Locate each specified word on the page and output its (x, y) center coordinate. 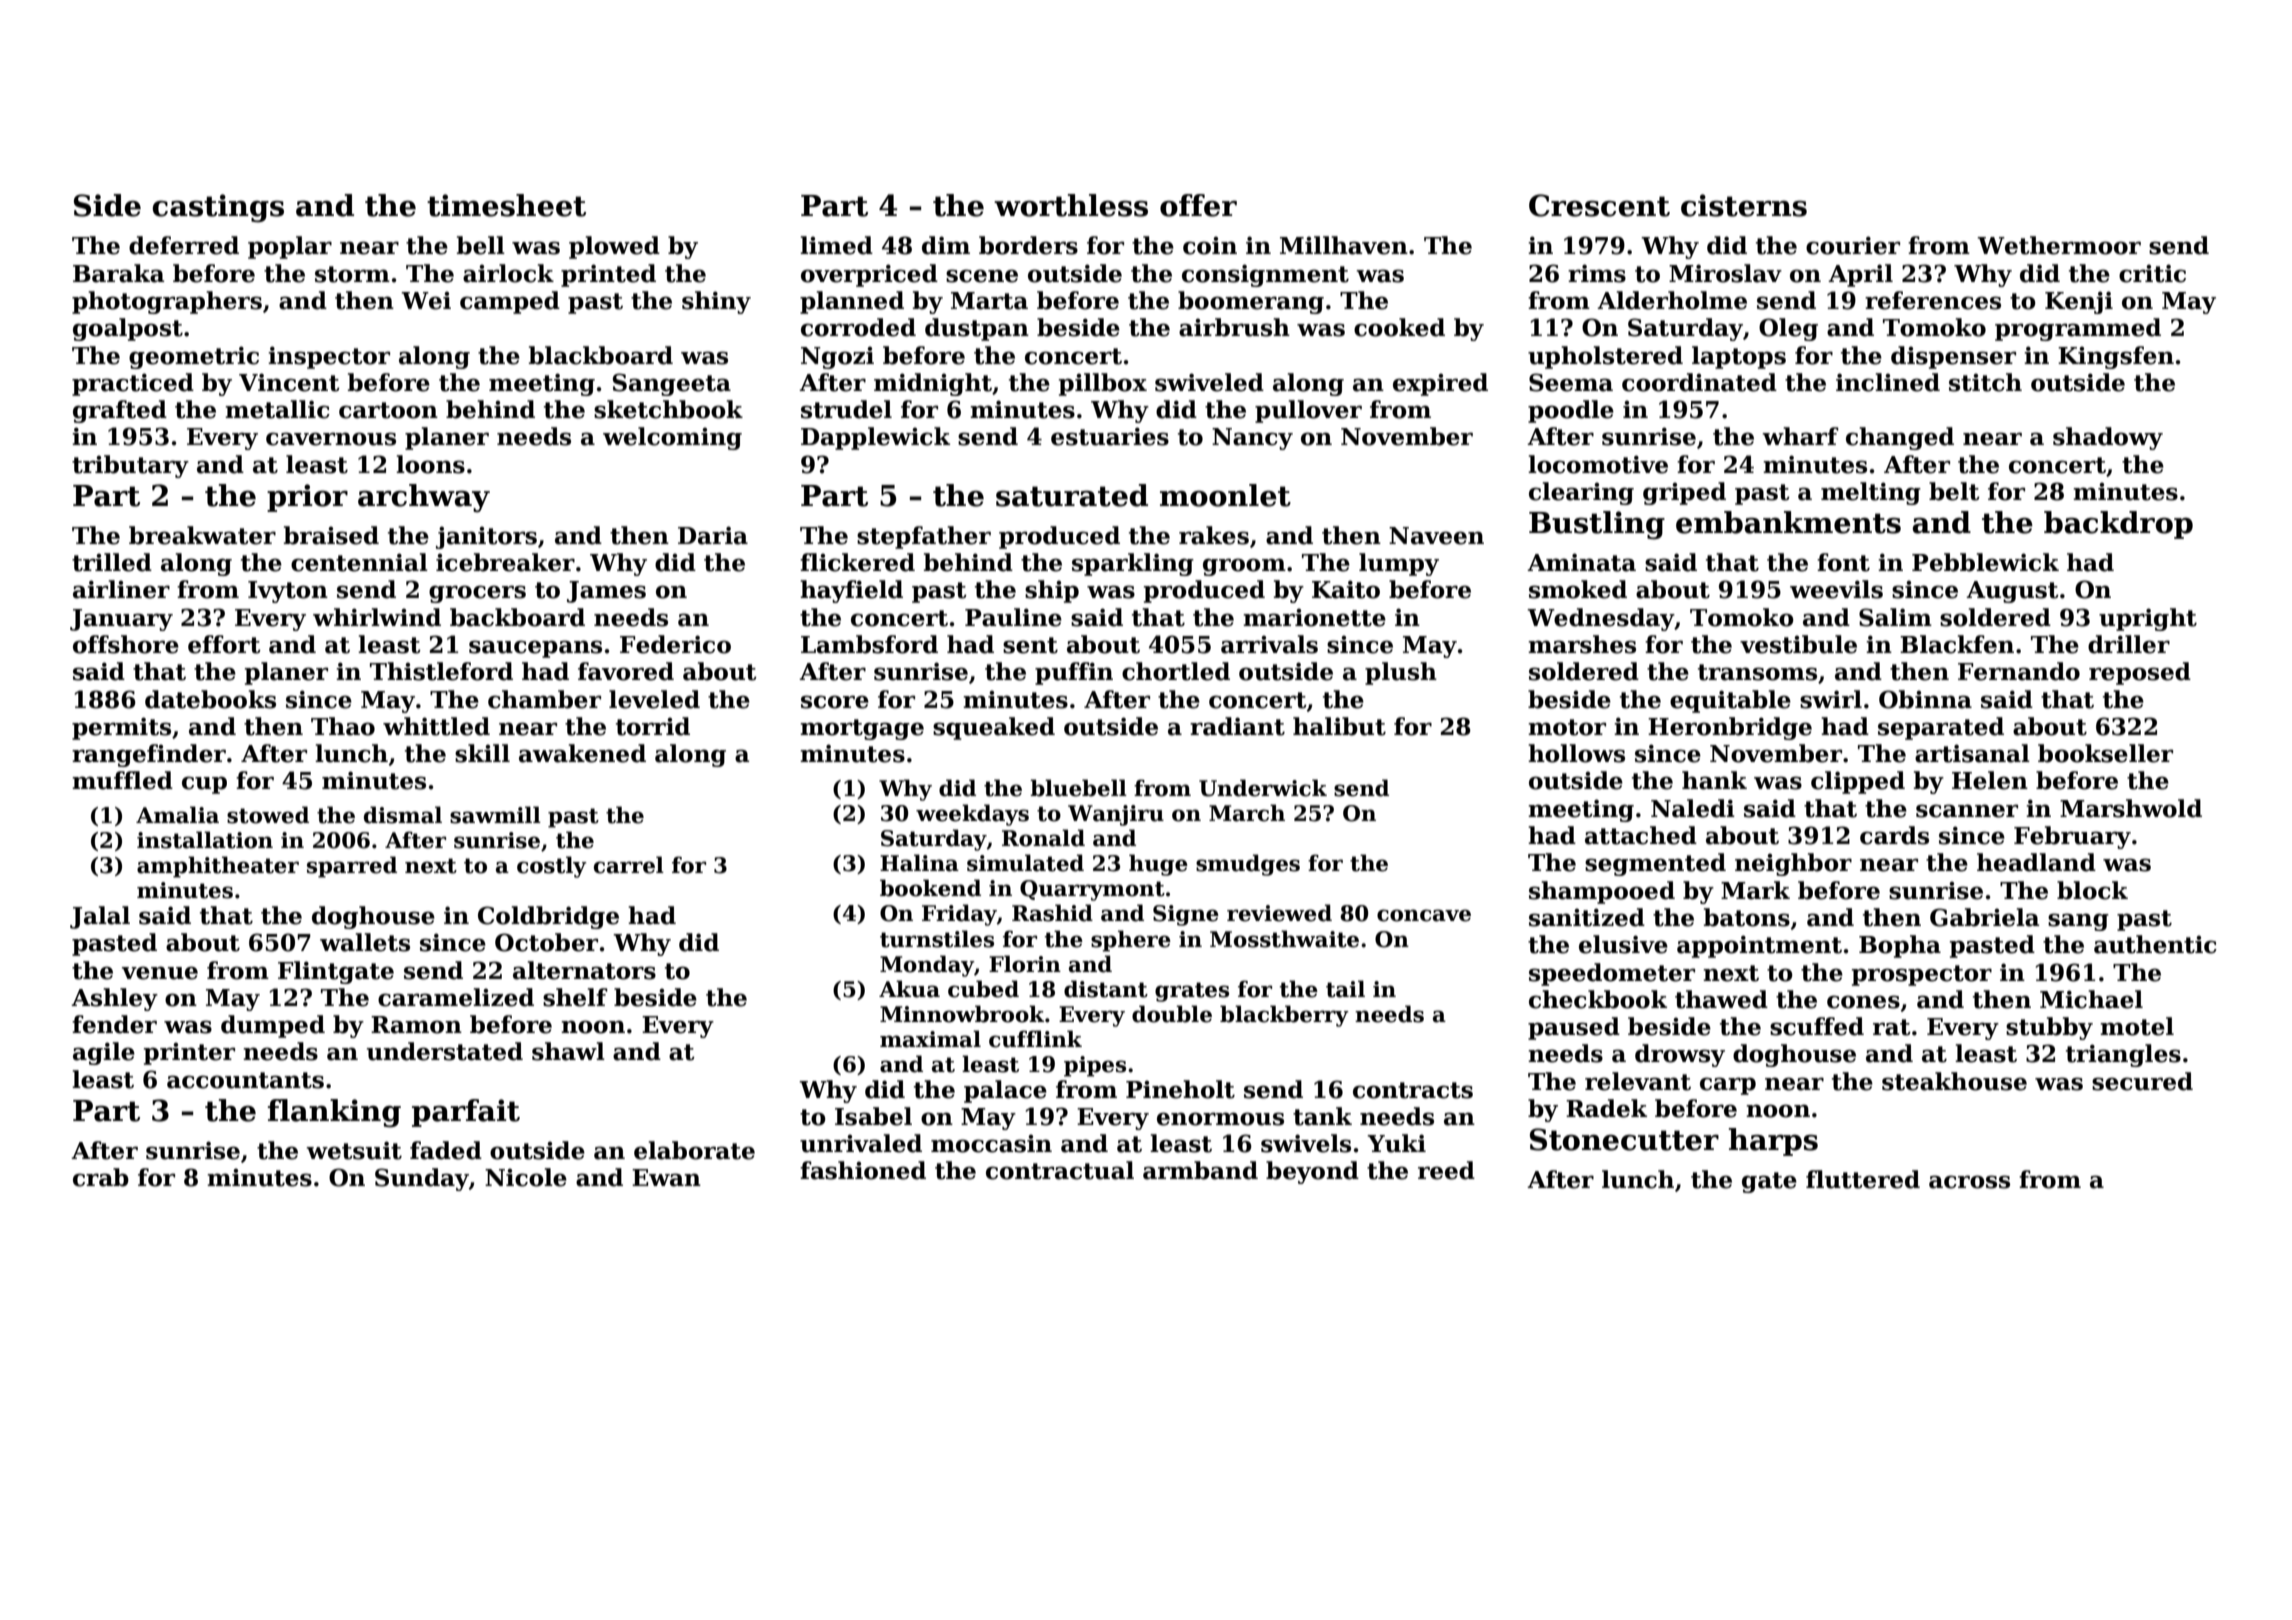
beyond (1312, 1172)
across (1969, 1182)
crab (101, 1177)
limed (836, 245)
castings (218, 208)
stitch (1985, 382)
